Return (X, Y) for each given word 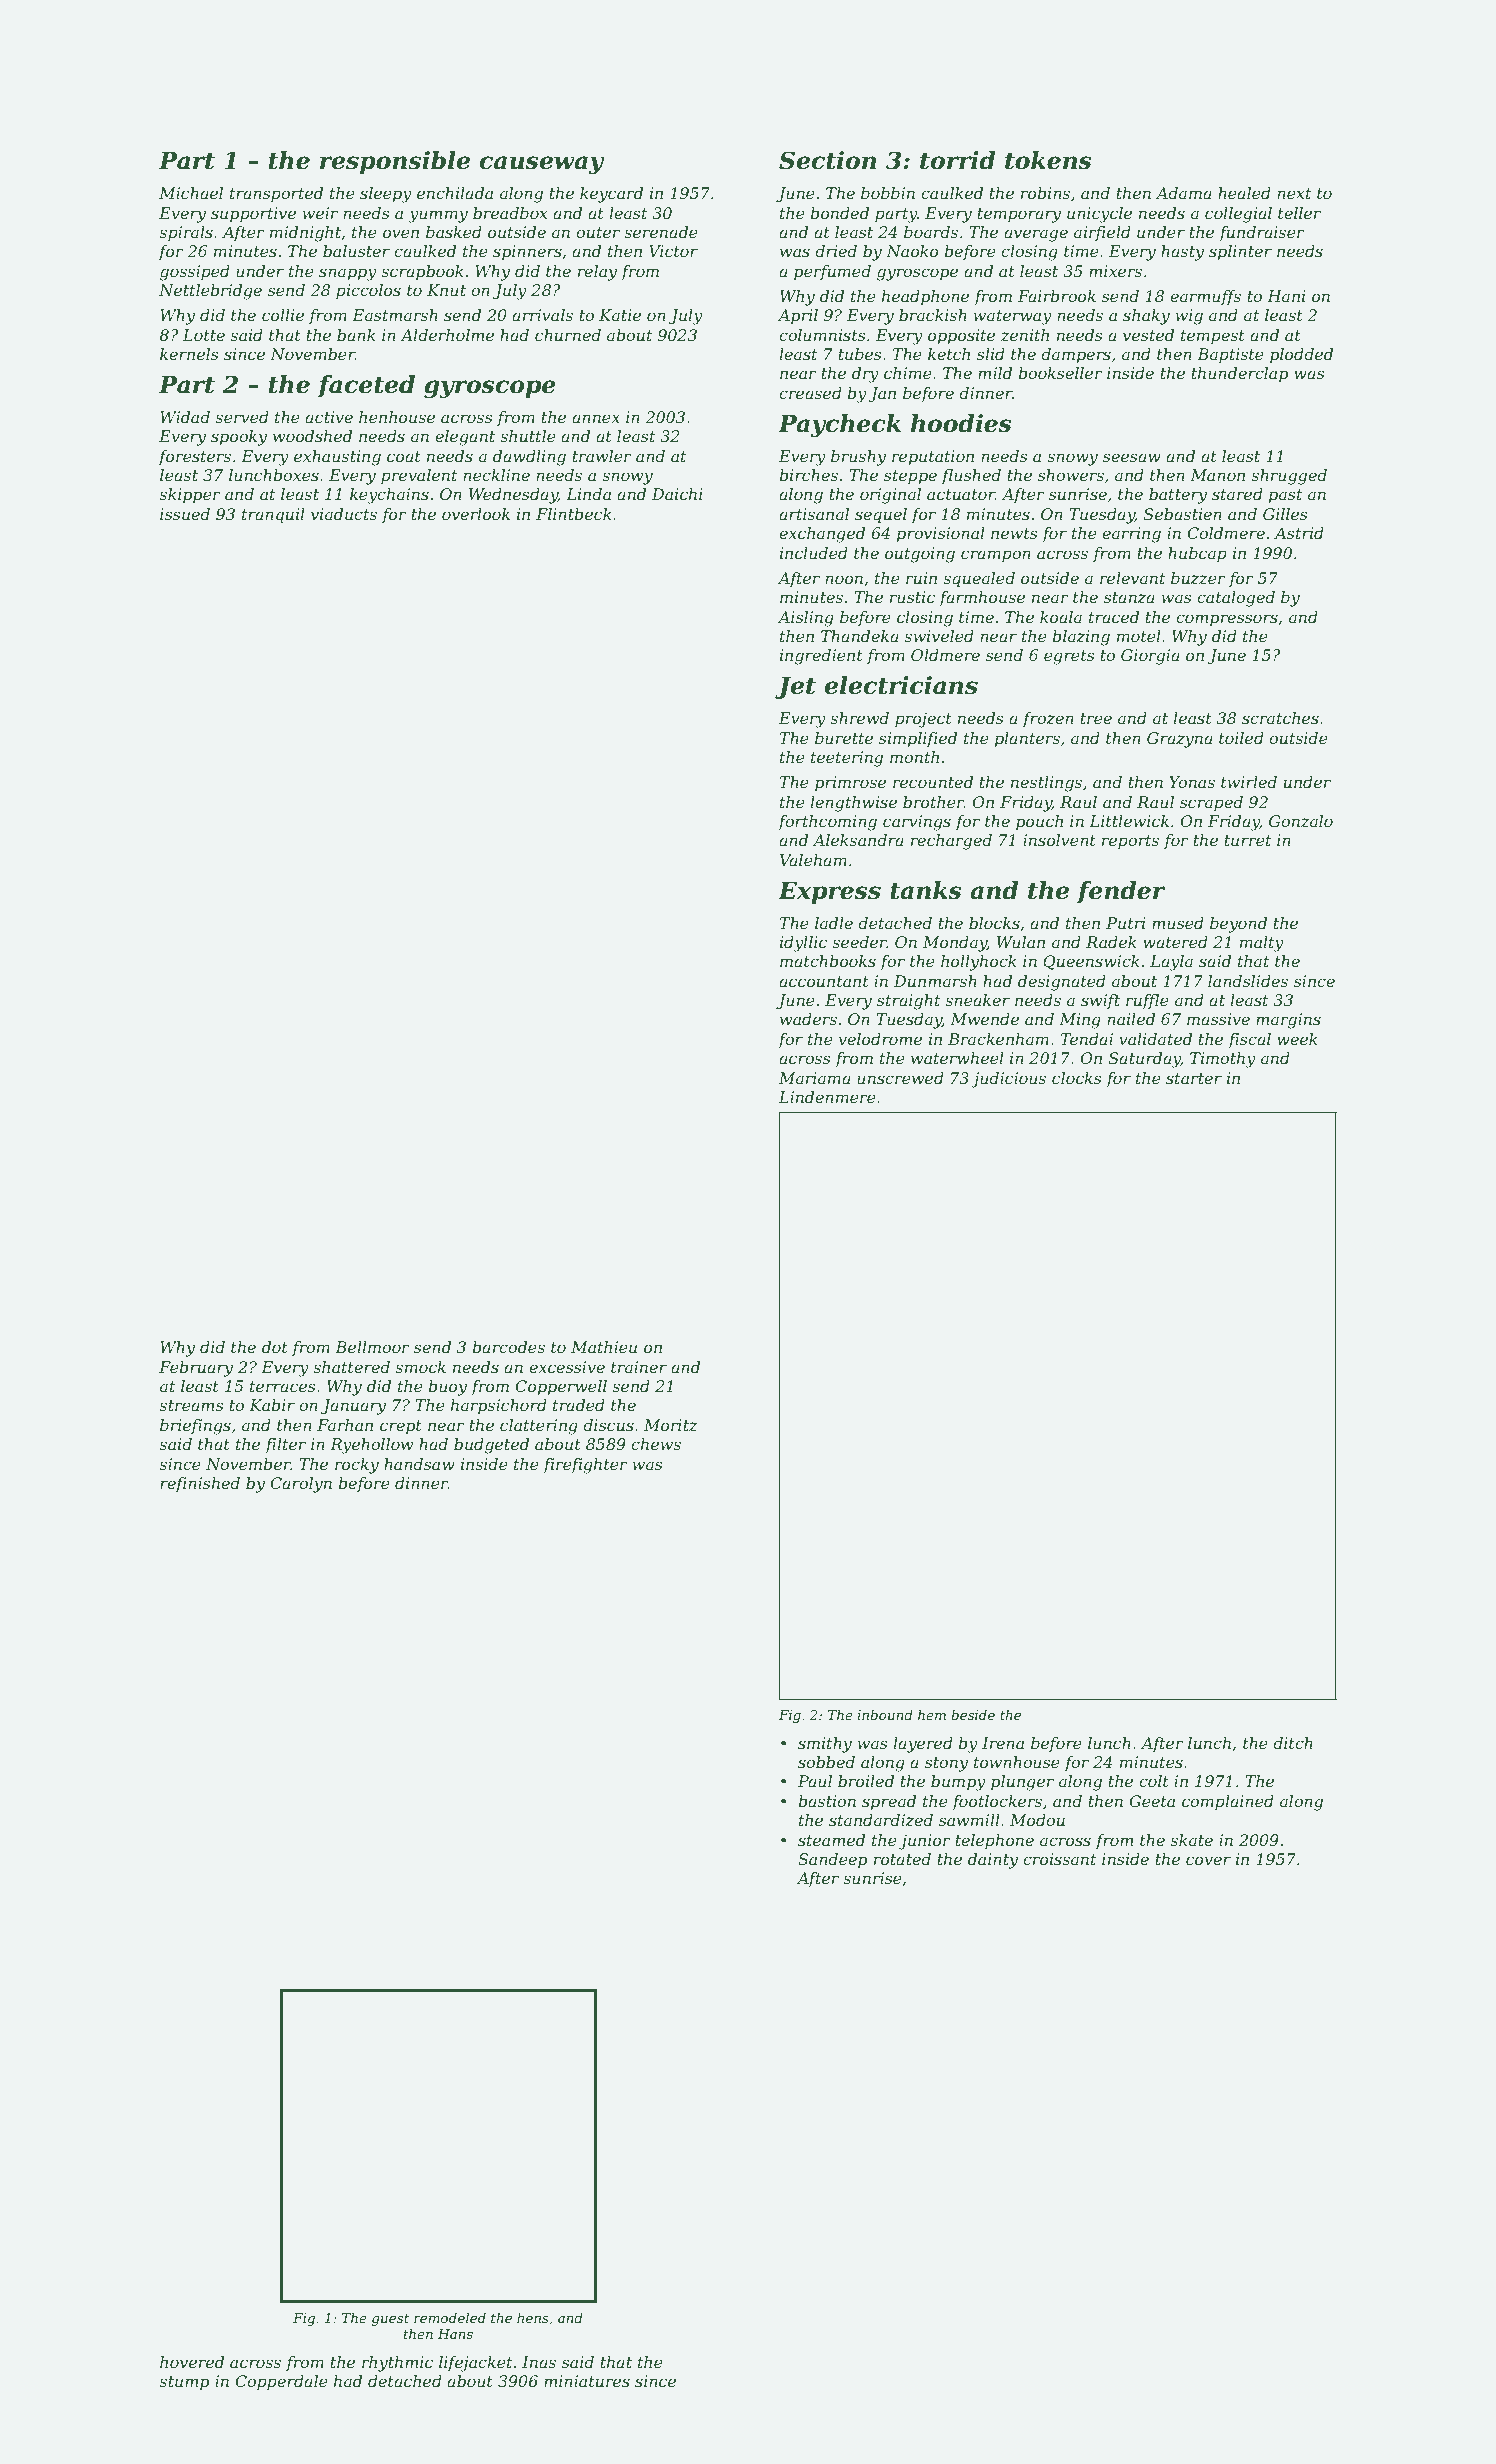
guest (390, 2320)
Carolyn (301, 1485)
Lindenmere (827, 1097)
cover (1208, 1860)
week (1297, 1039)
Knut (446, 290)
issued (185, 514)
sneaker (977, 1000)
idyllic (803, 944)
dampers (1076, 356)
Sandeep (832, 1861)
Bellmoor (372, 1347)
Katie (620, 315)
